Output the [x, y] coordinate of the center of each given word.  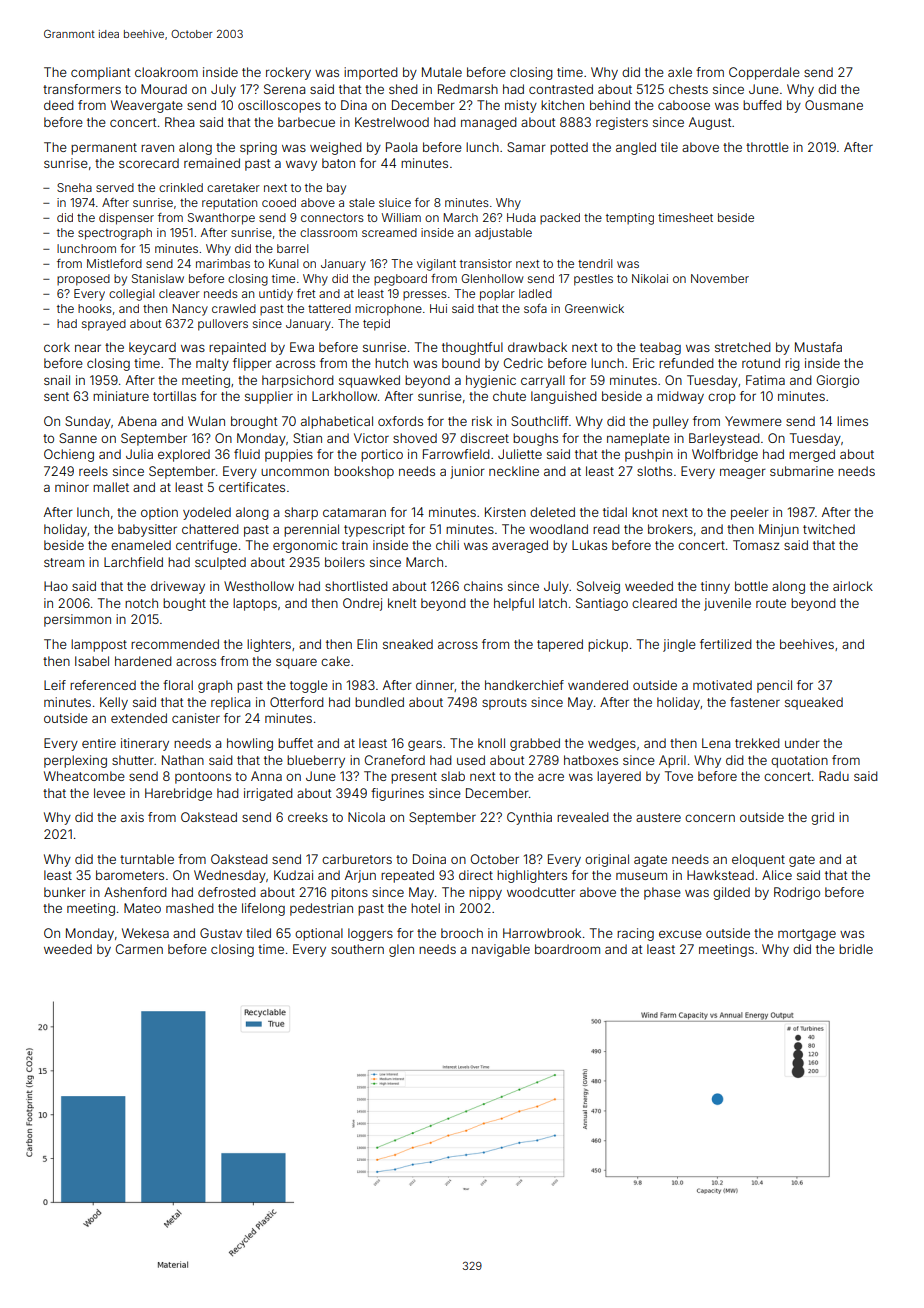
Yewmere [753, 421]
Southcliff [539, 421]
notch [141, 603]
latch [553, 603]
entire [99, 743]
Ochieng [69, 455]
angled [636, 148]
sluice [395, 202]
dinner [435, 685]
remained [212, 163]
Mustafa [818, 347]
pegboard [400, 280]
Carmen [139, 949]
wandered [598, 685]
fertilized [726, 644]
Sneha [74, 187]
